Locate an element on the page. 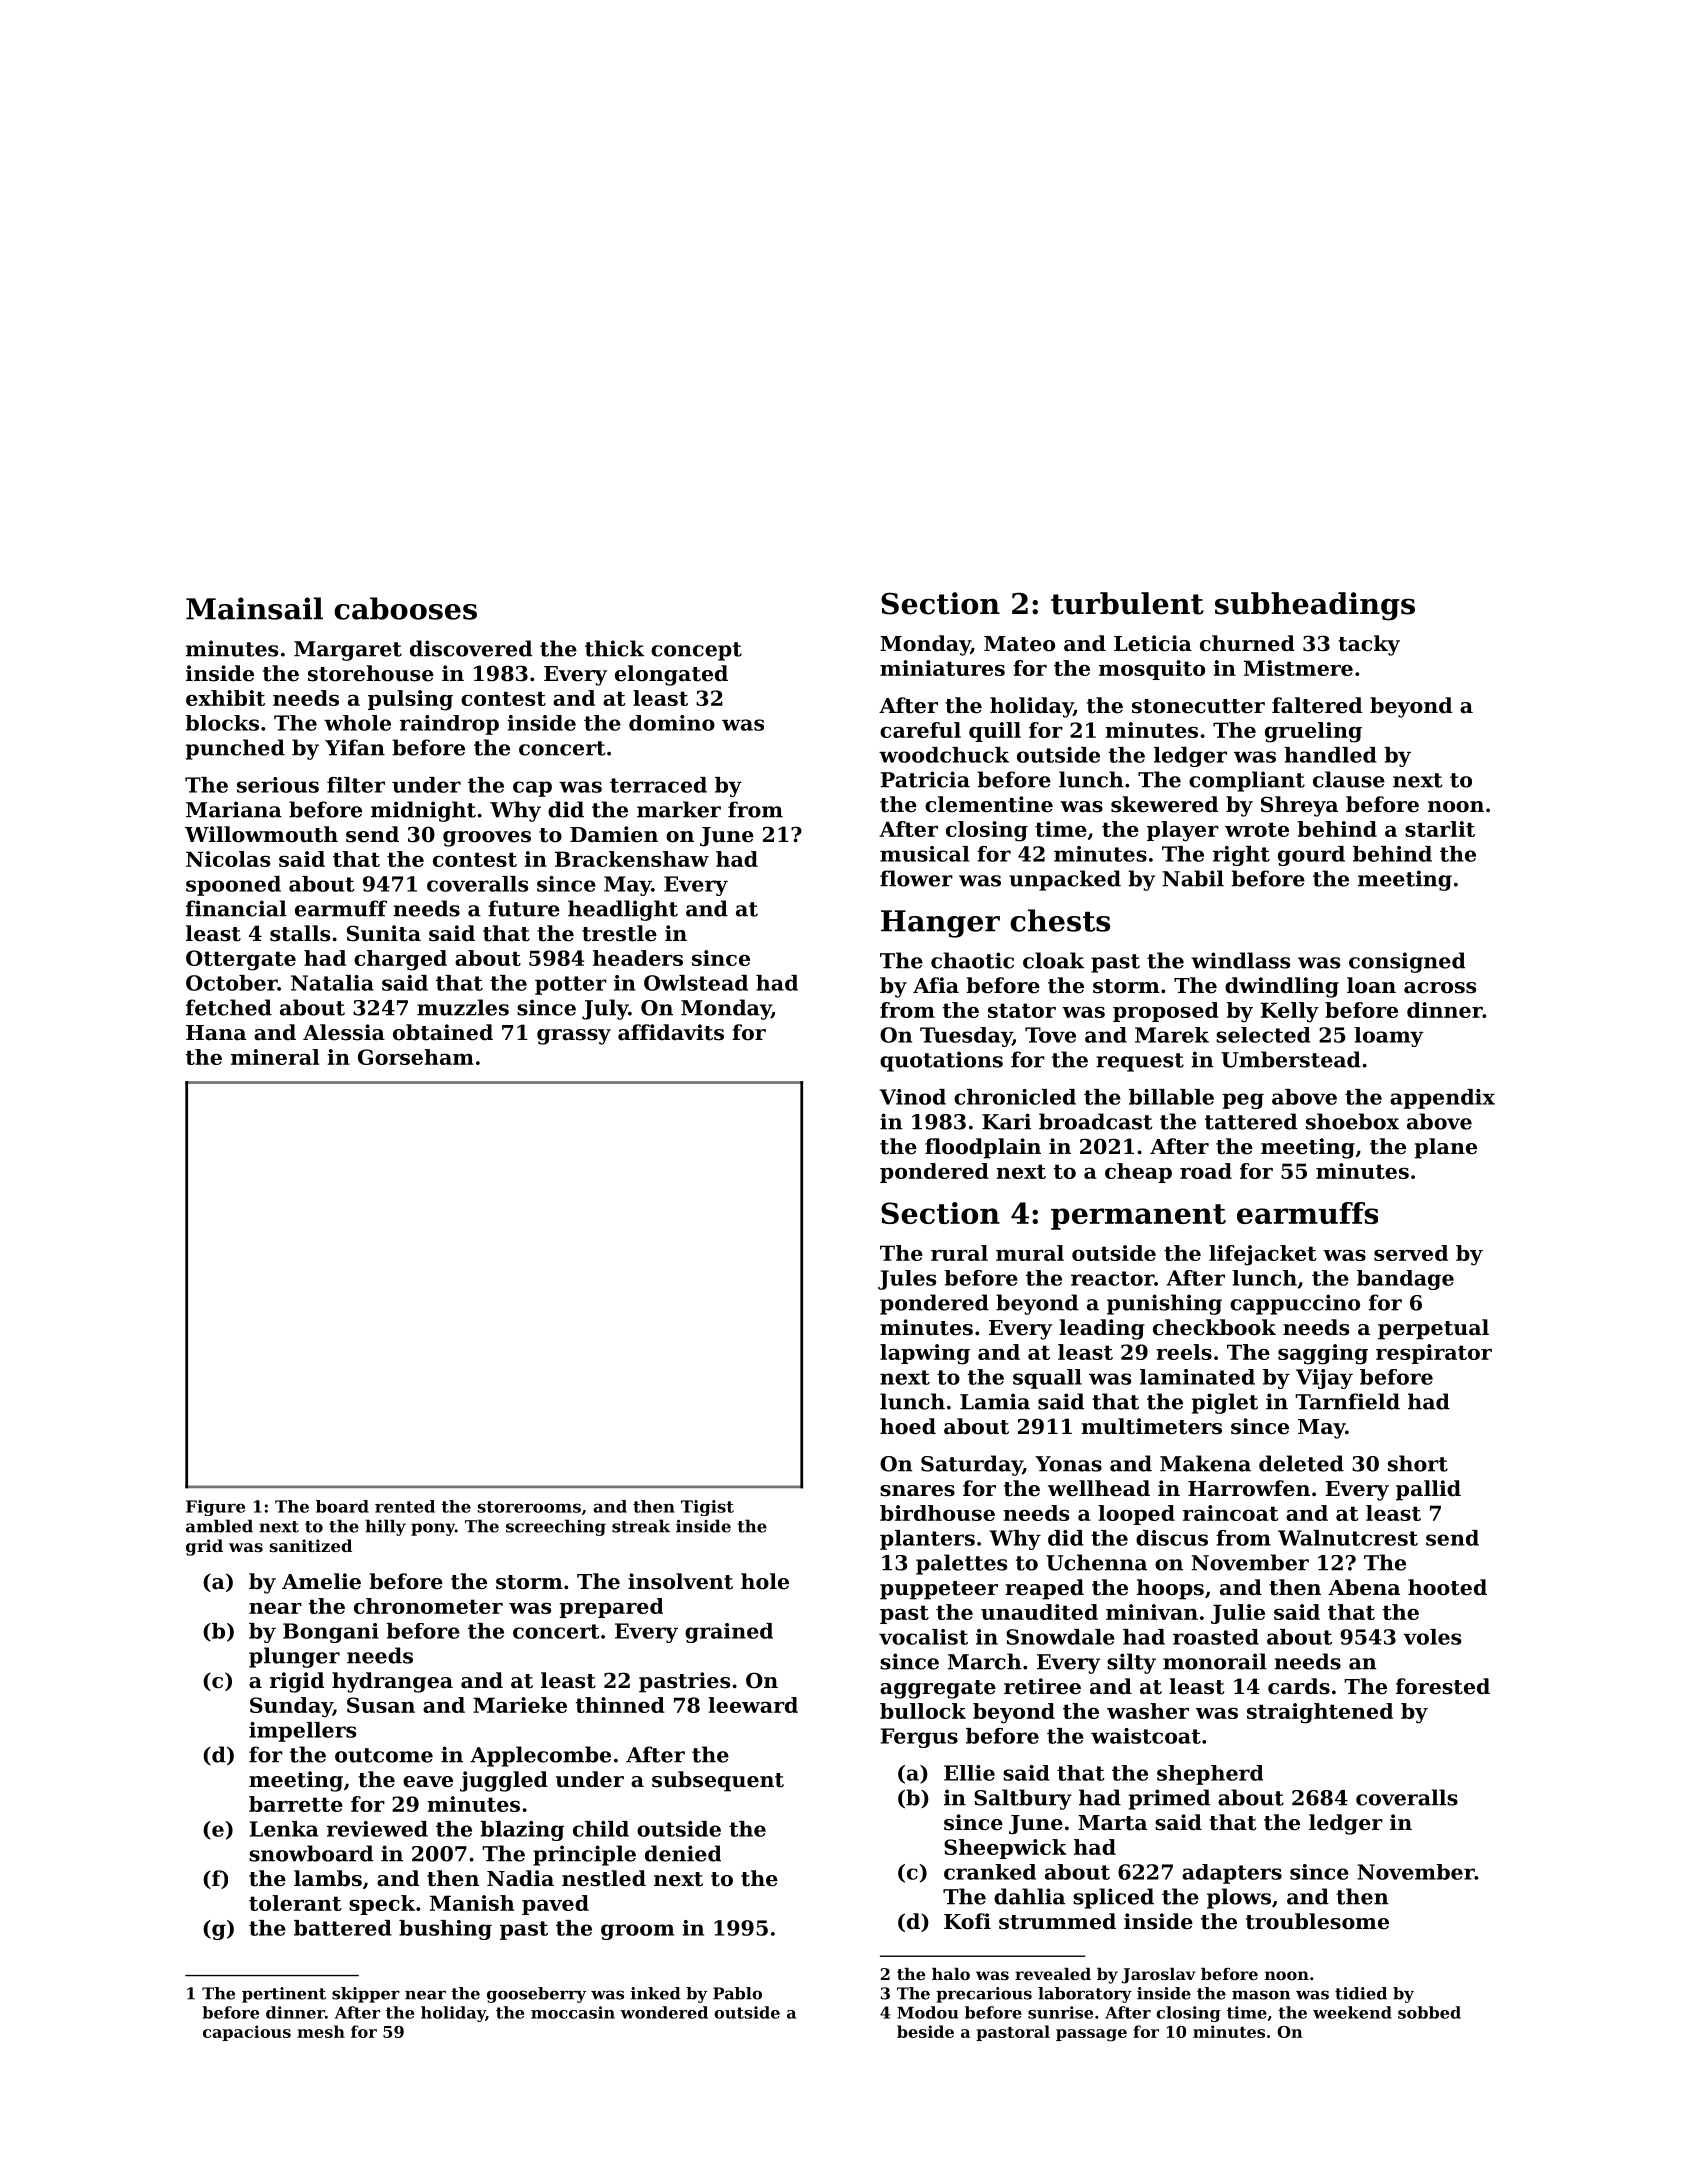  monorail is located at coordinates (1215, 1661).
